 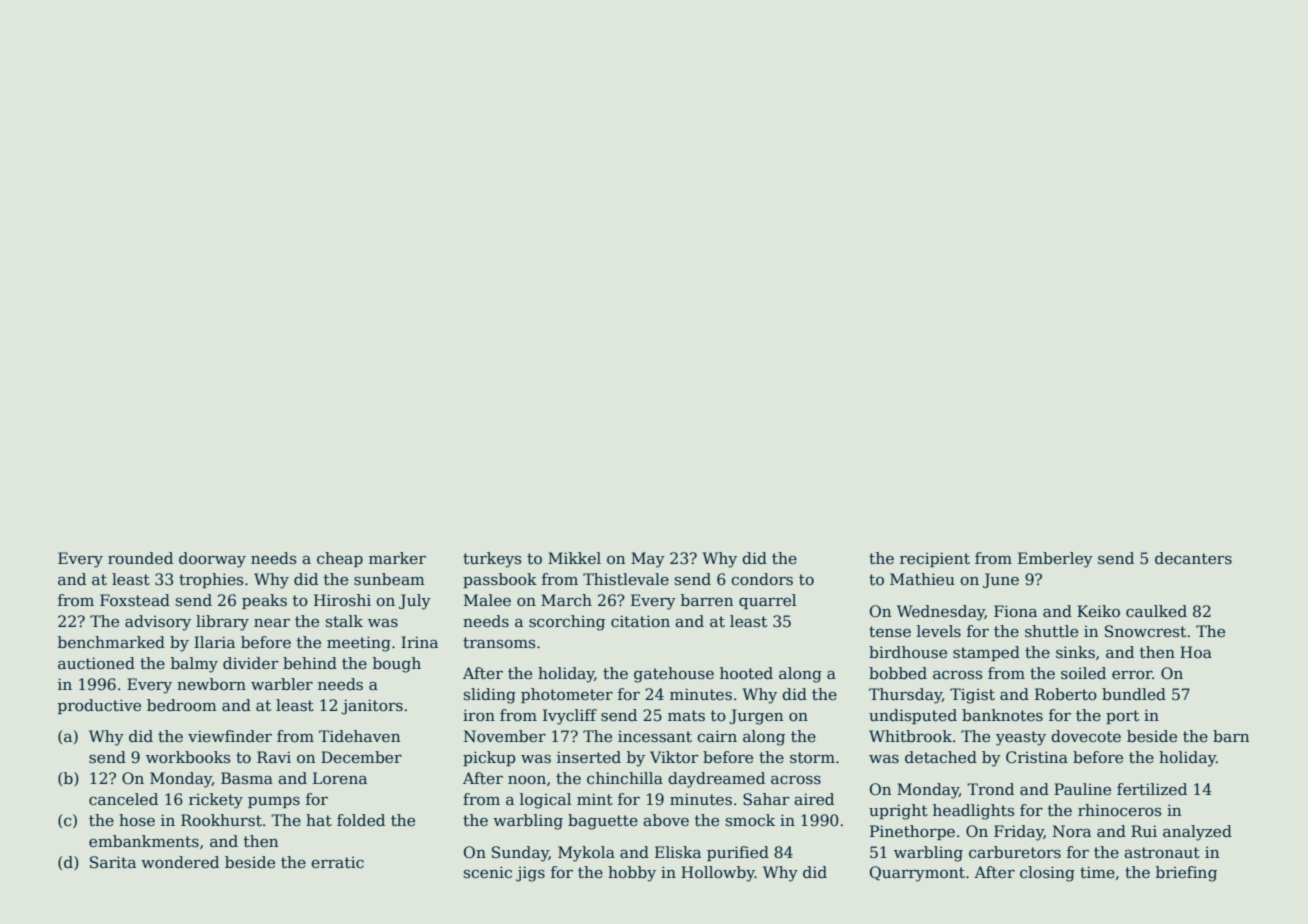 What do you see at coordinates (1122, 717) in the image?
I see `port` at bounding box center [1122, 717].
